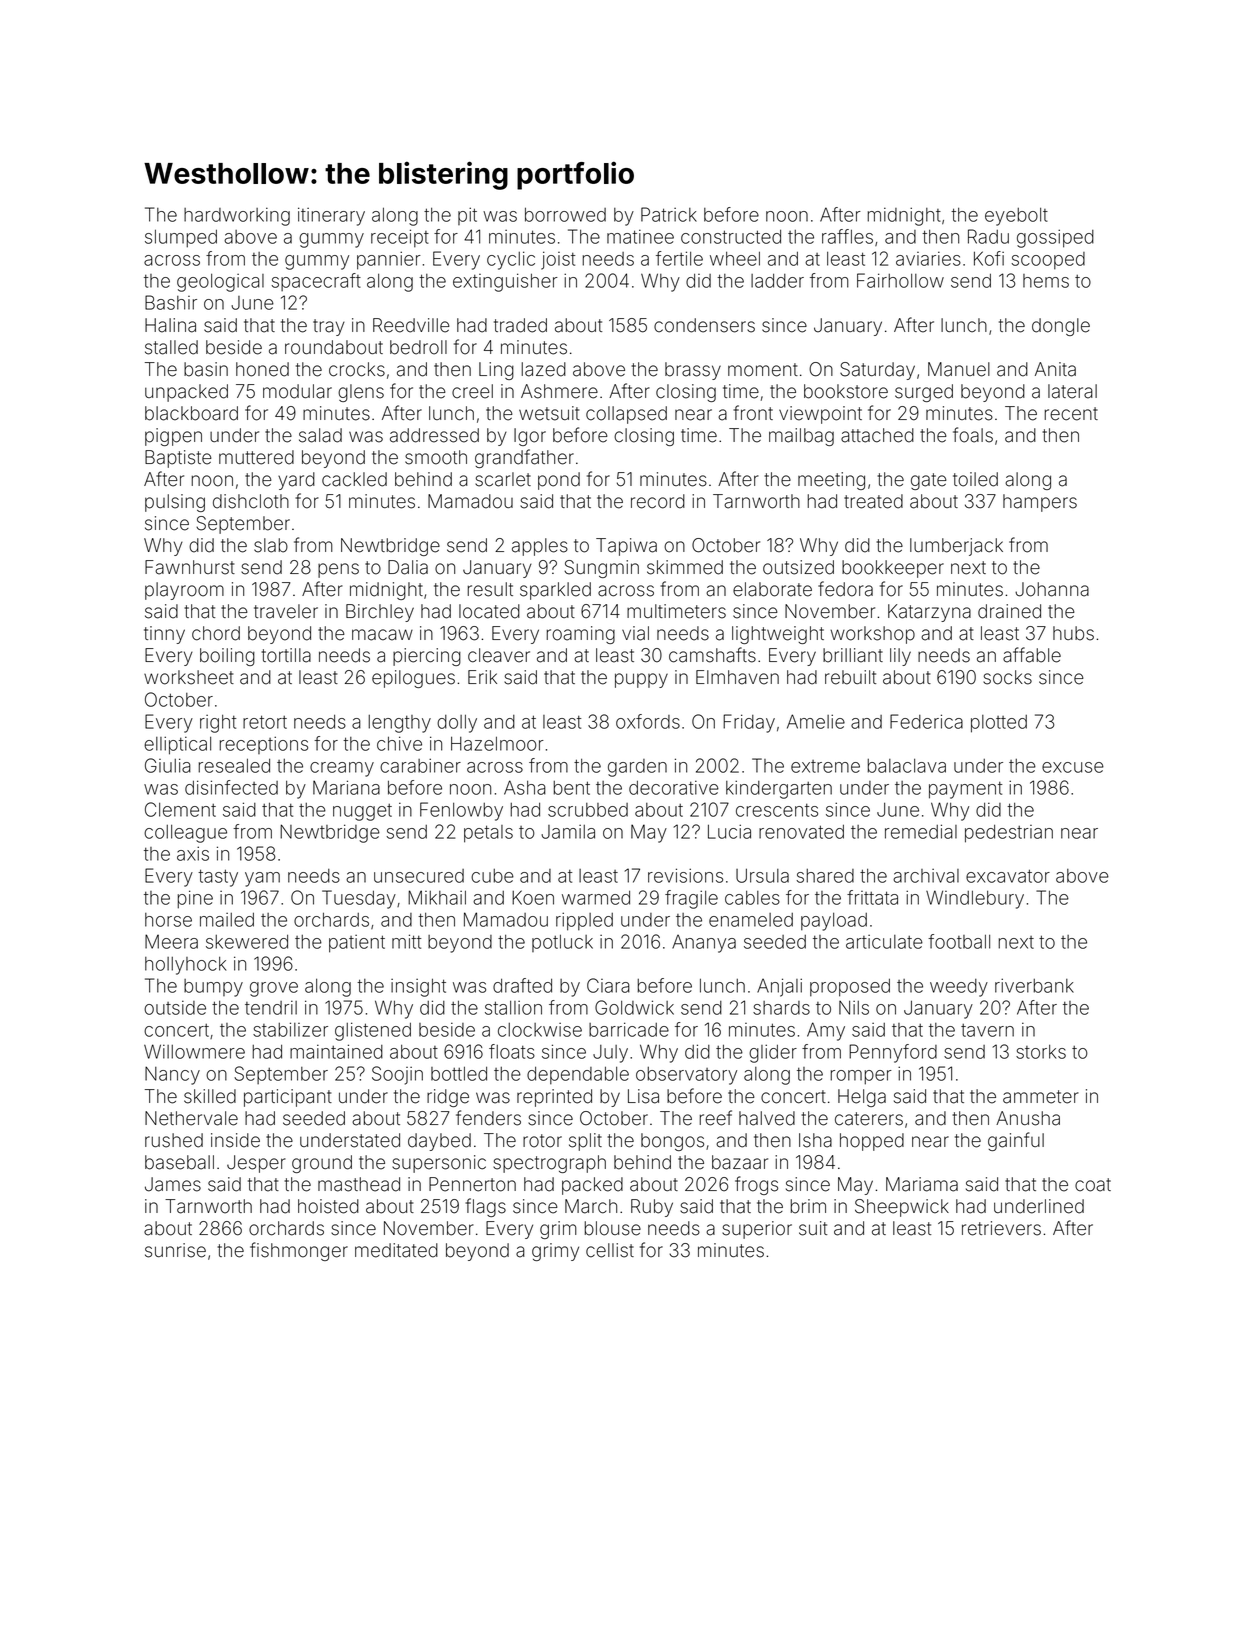  Describe the element at coordinates (237, 216) in the document. I see `hardworking` at that location.
